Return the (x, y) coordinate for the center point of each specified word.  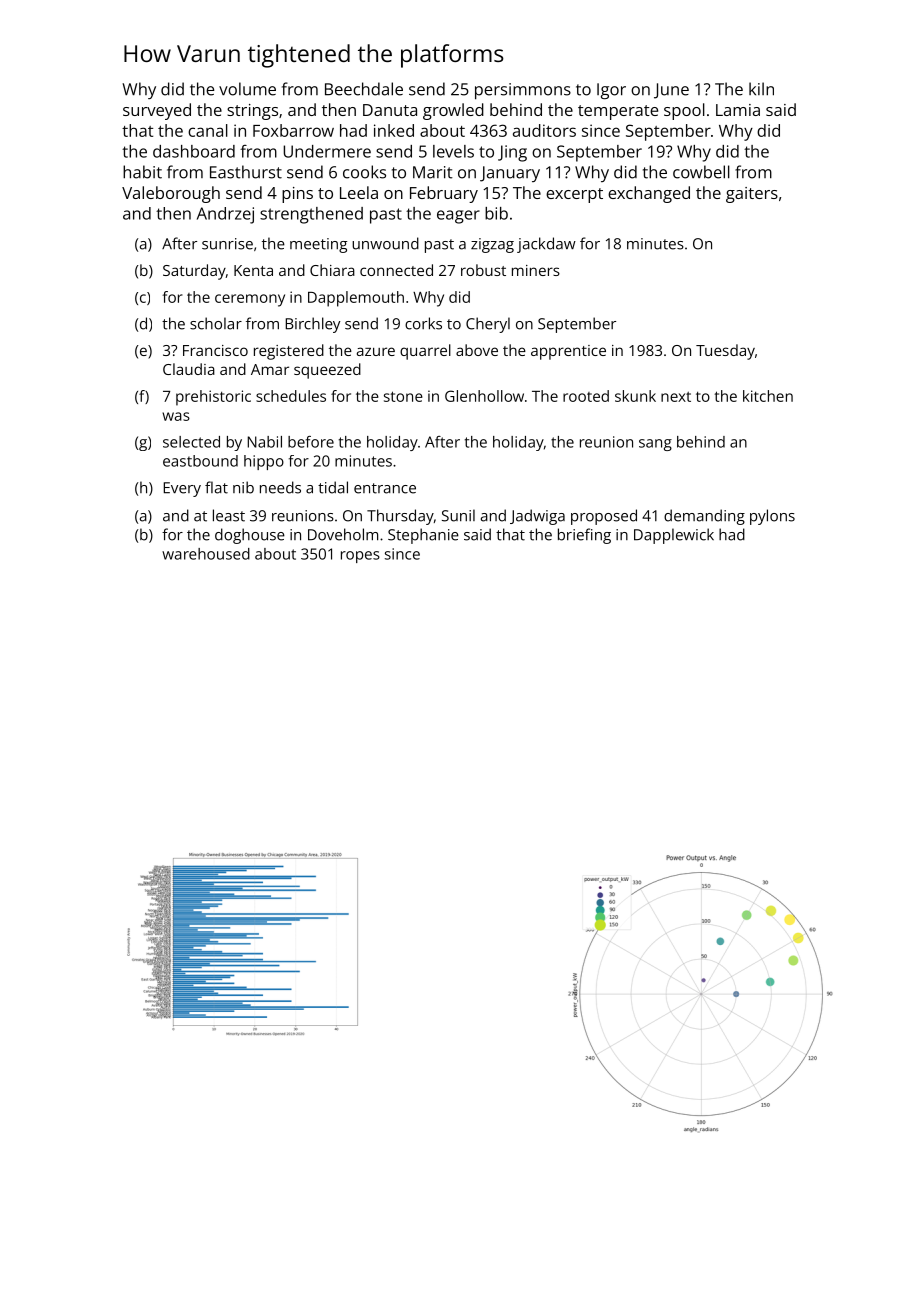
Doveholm (343, 534)
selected (191, 442)
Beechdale (364, 89)
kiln (761, 89)
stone (403, 396)
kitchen (768, 396)
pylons (772, 517)
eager (458, 217)
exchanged (649, 194)
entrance (385, 488)
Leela (359, 192)
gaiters (752, 195)
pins (297, 195)
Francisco (215, 350)
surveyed (157, 111)
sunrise (227, 244)
